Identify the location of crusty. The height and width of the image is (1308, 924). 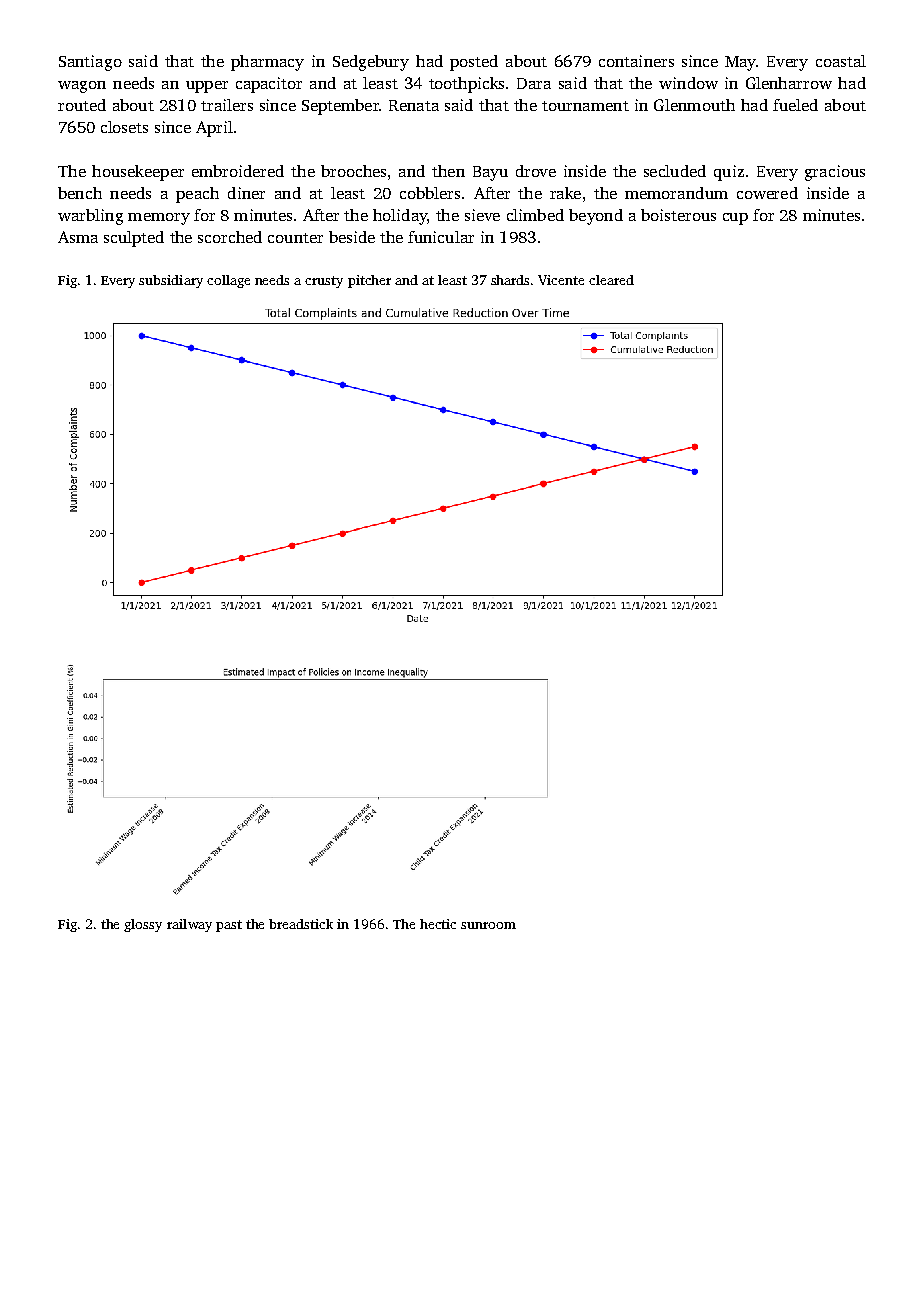
(324, 282).
